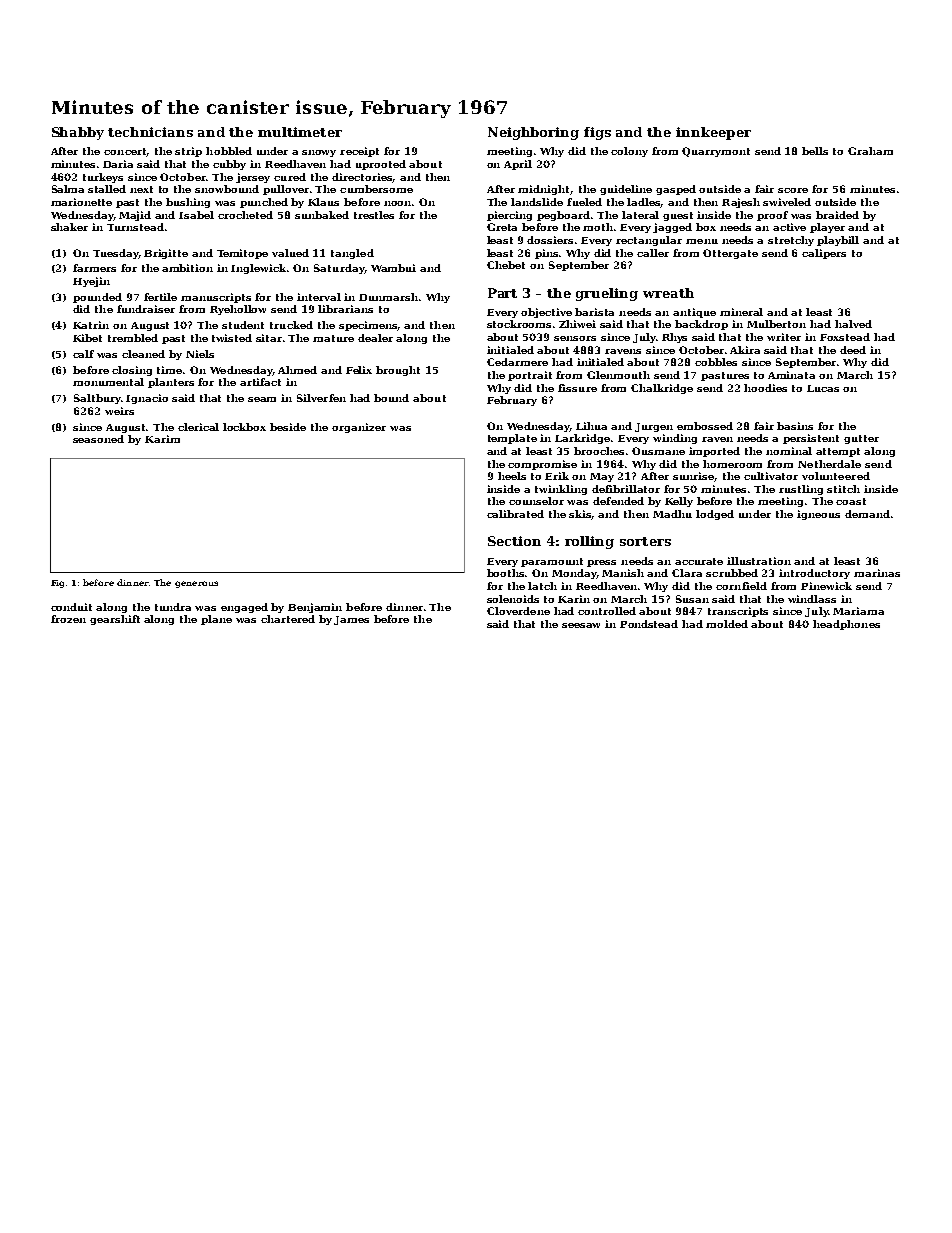 Image resolution: width=952 pixels, height=1233 pixels. I want to click on punched, so click(264, 203).
